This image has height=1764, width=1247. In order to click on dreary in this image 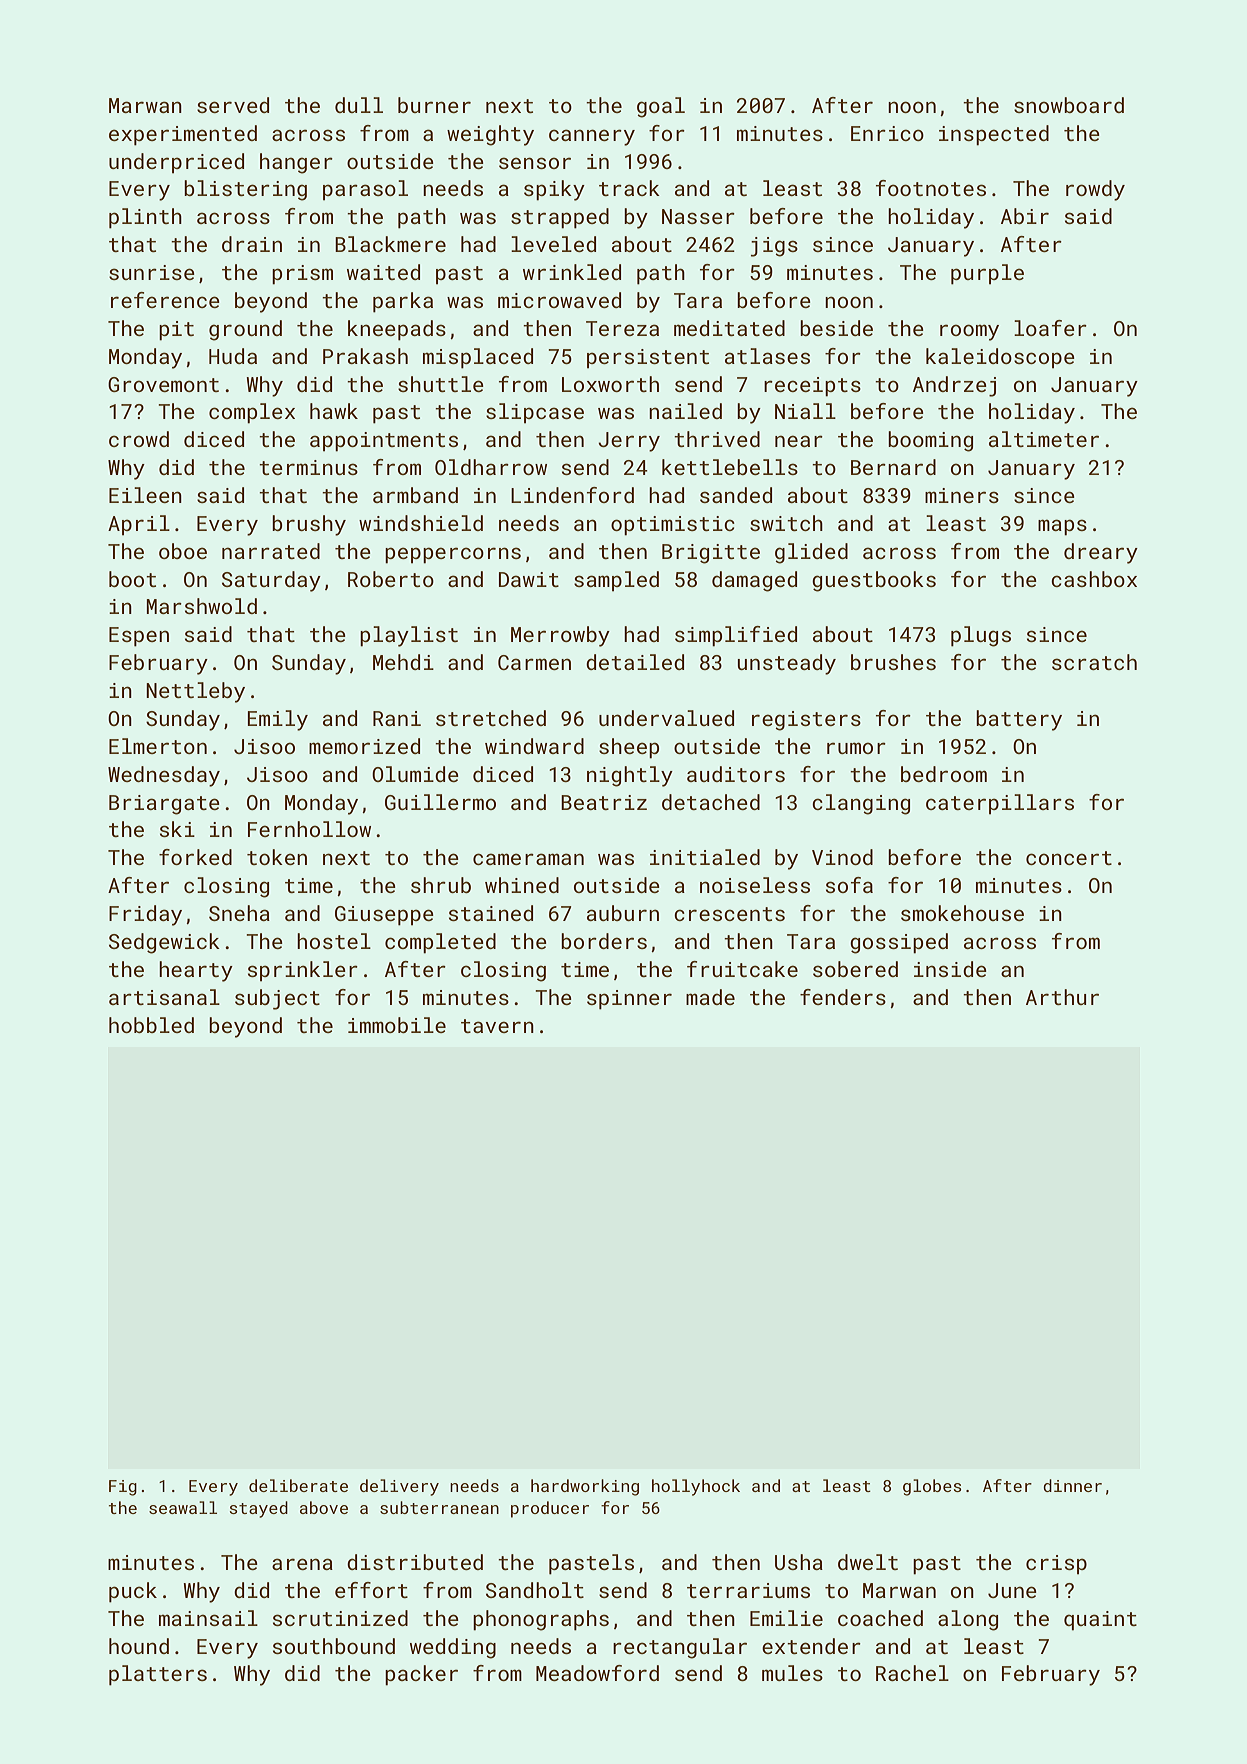, I will do `click(1101, 553)`.
